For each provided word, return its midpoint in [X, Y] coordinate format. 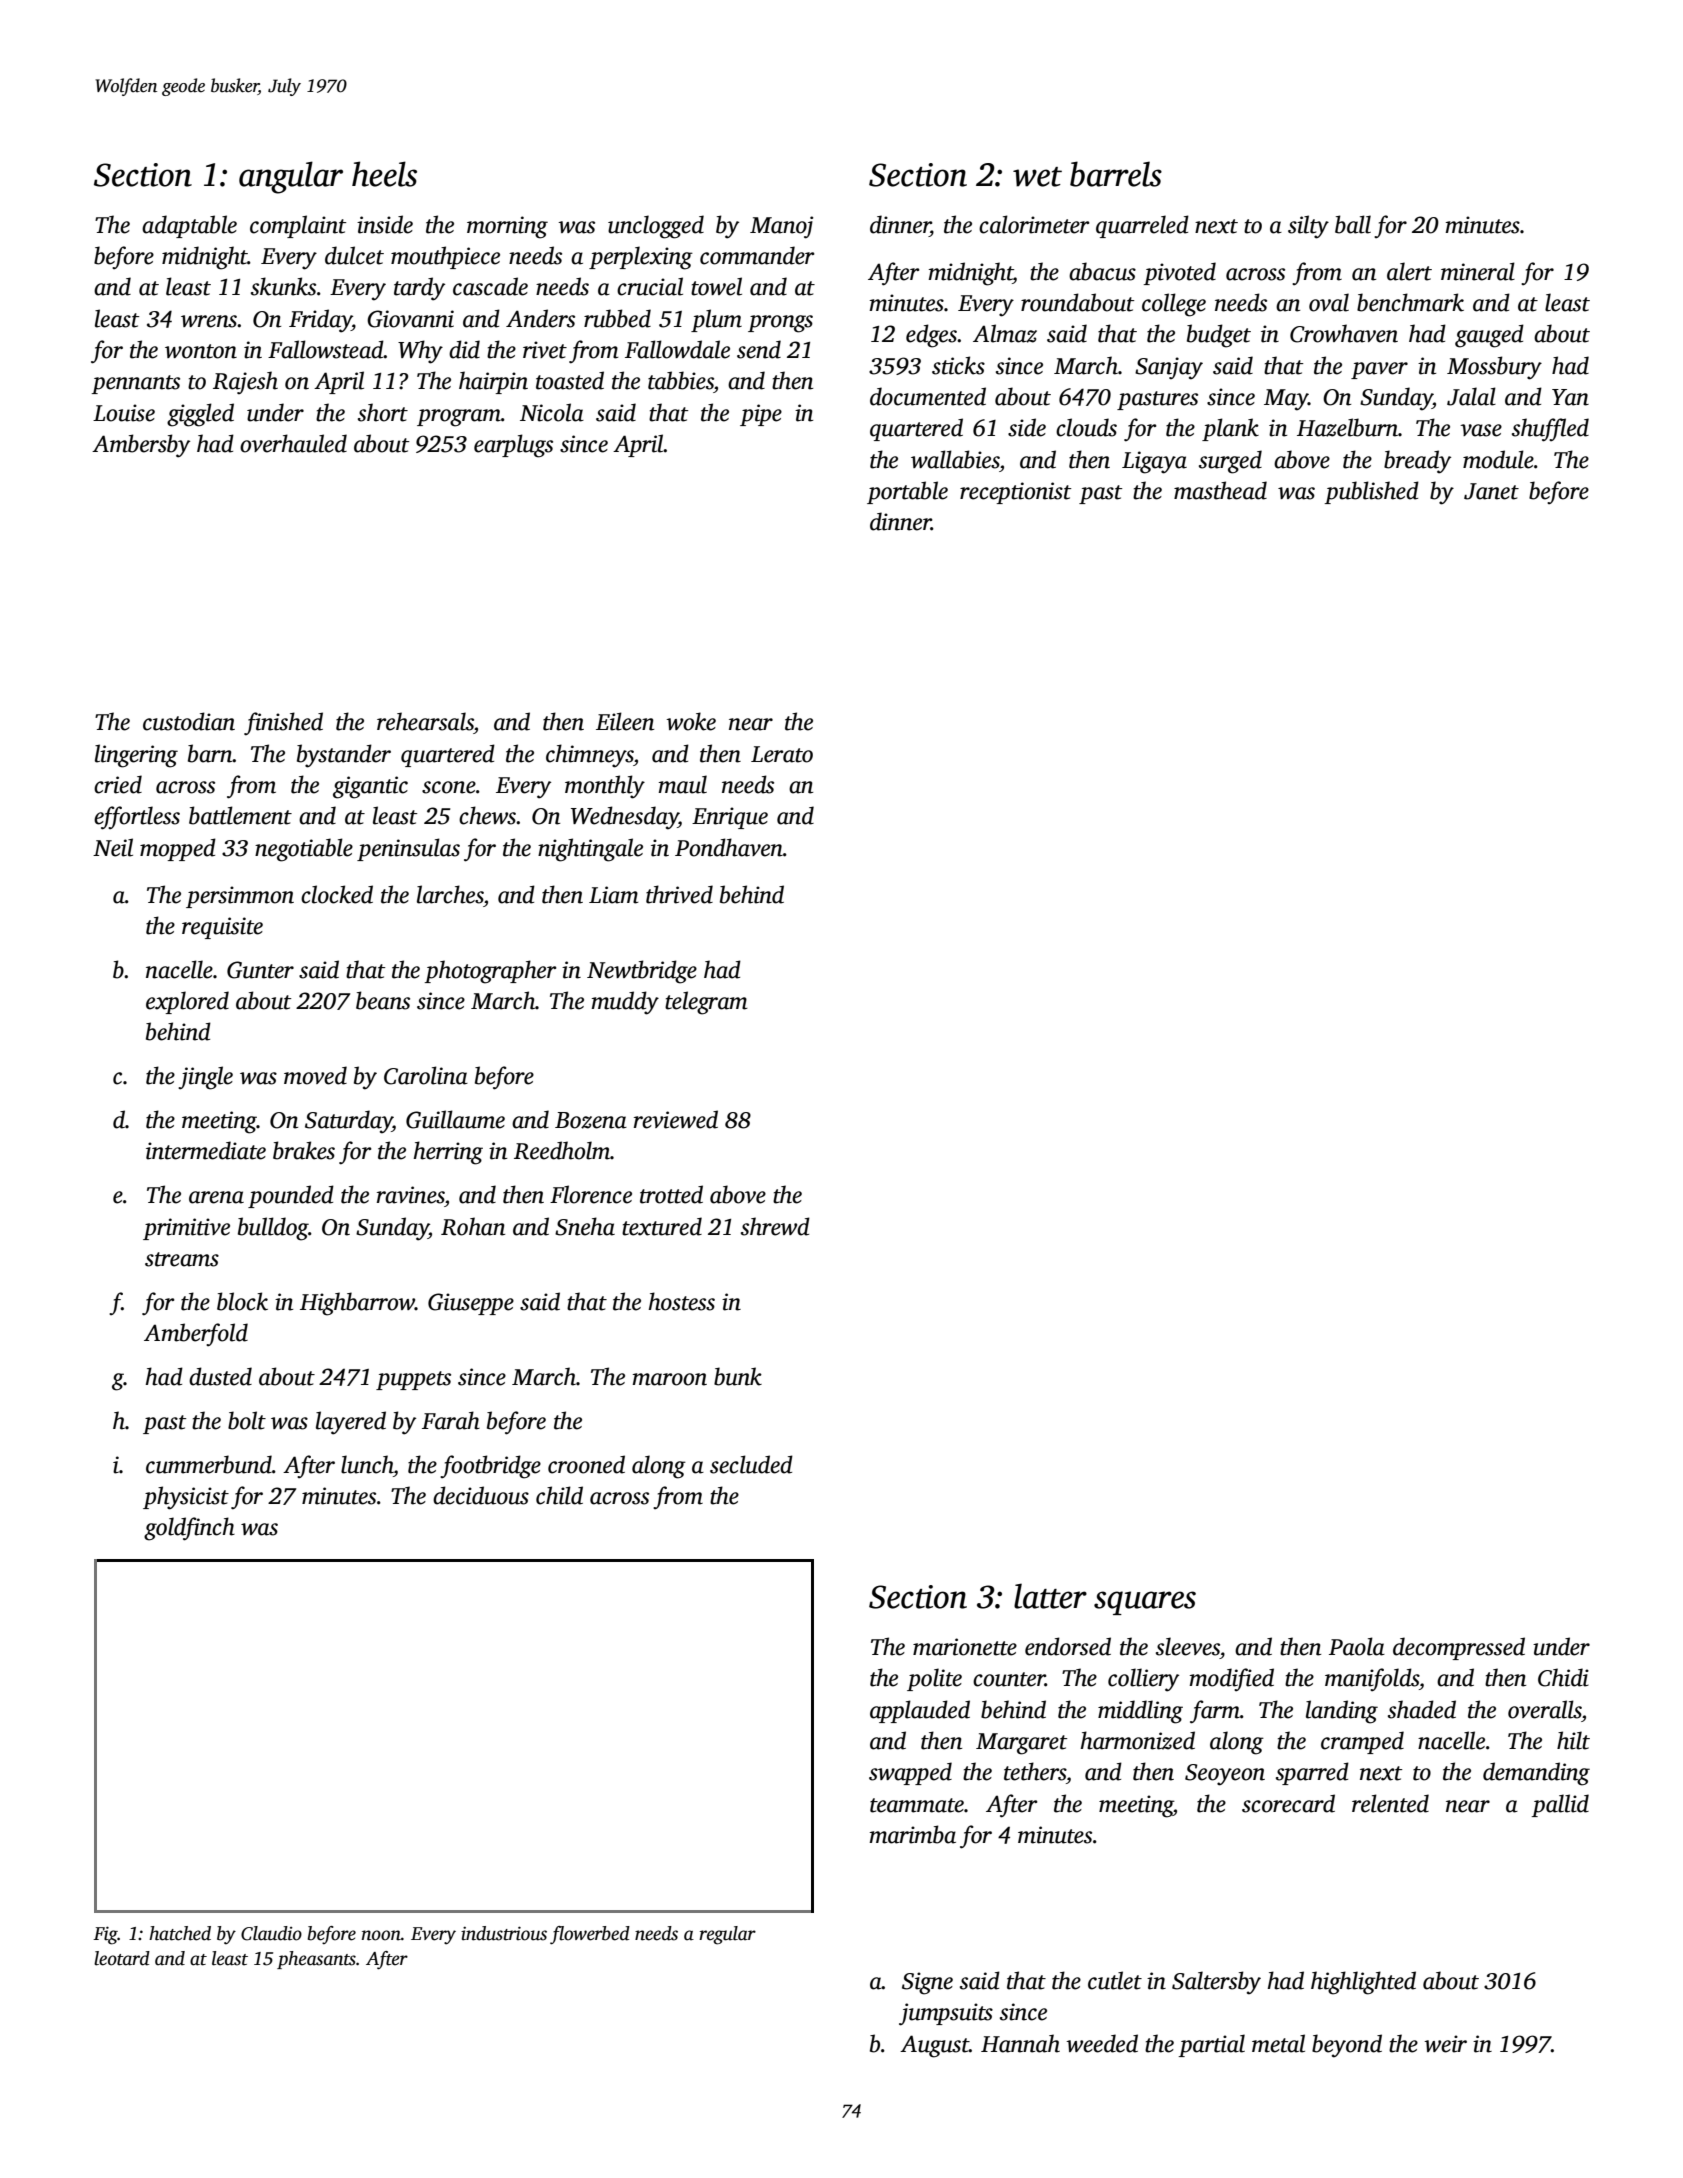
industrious [504, 1933]
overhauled [293, 443]
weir [1445, 2044]
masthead [1220, 490]
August [934, 2046]
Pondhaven [729, 847]
